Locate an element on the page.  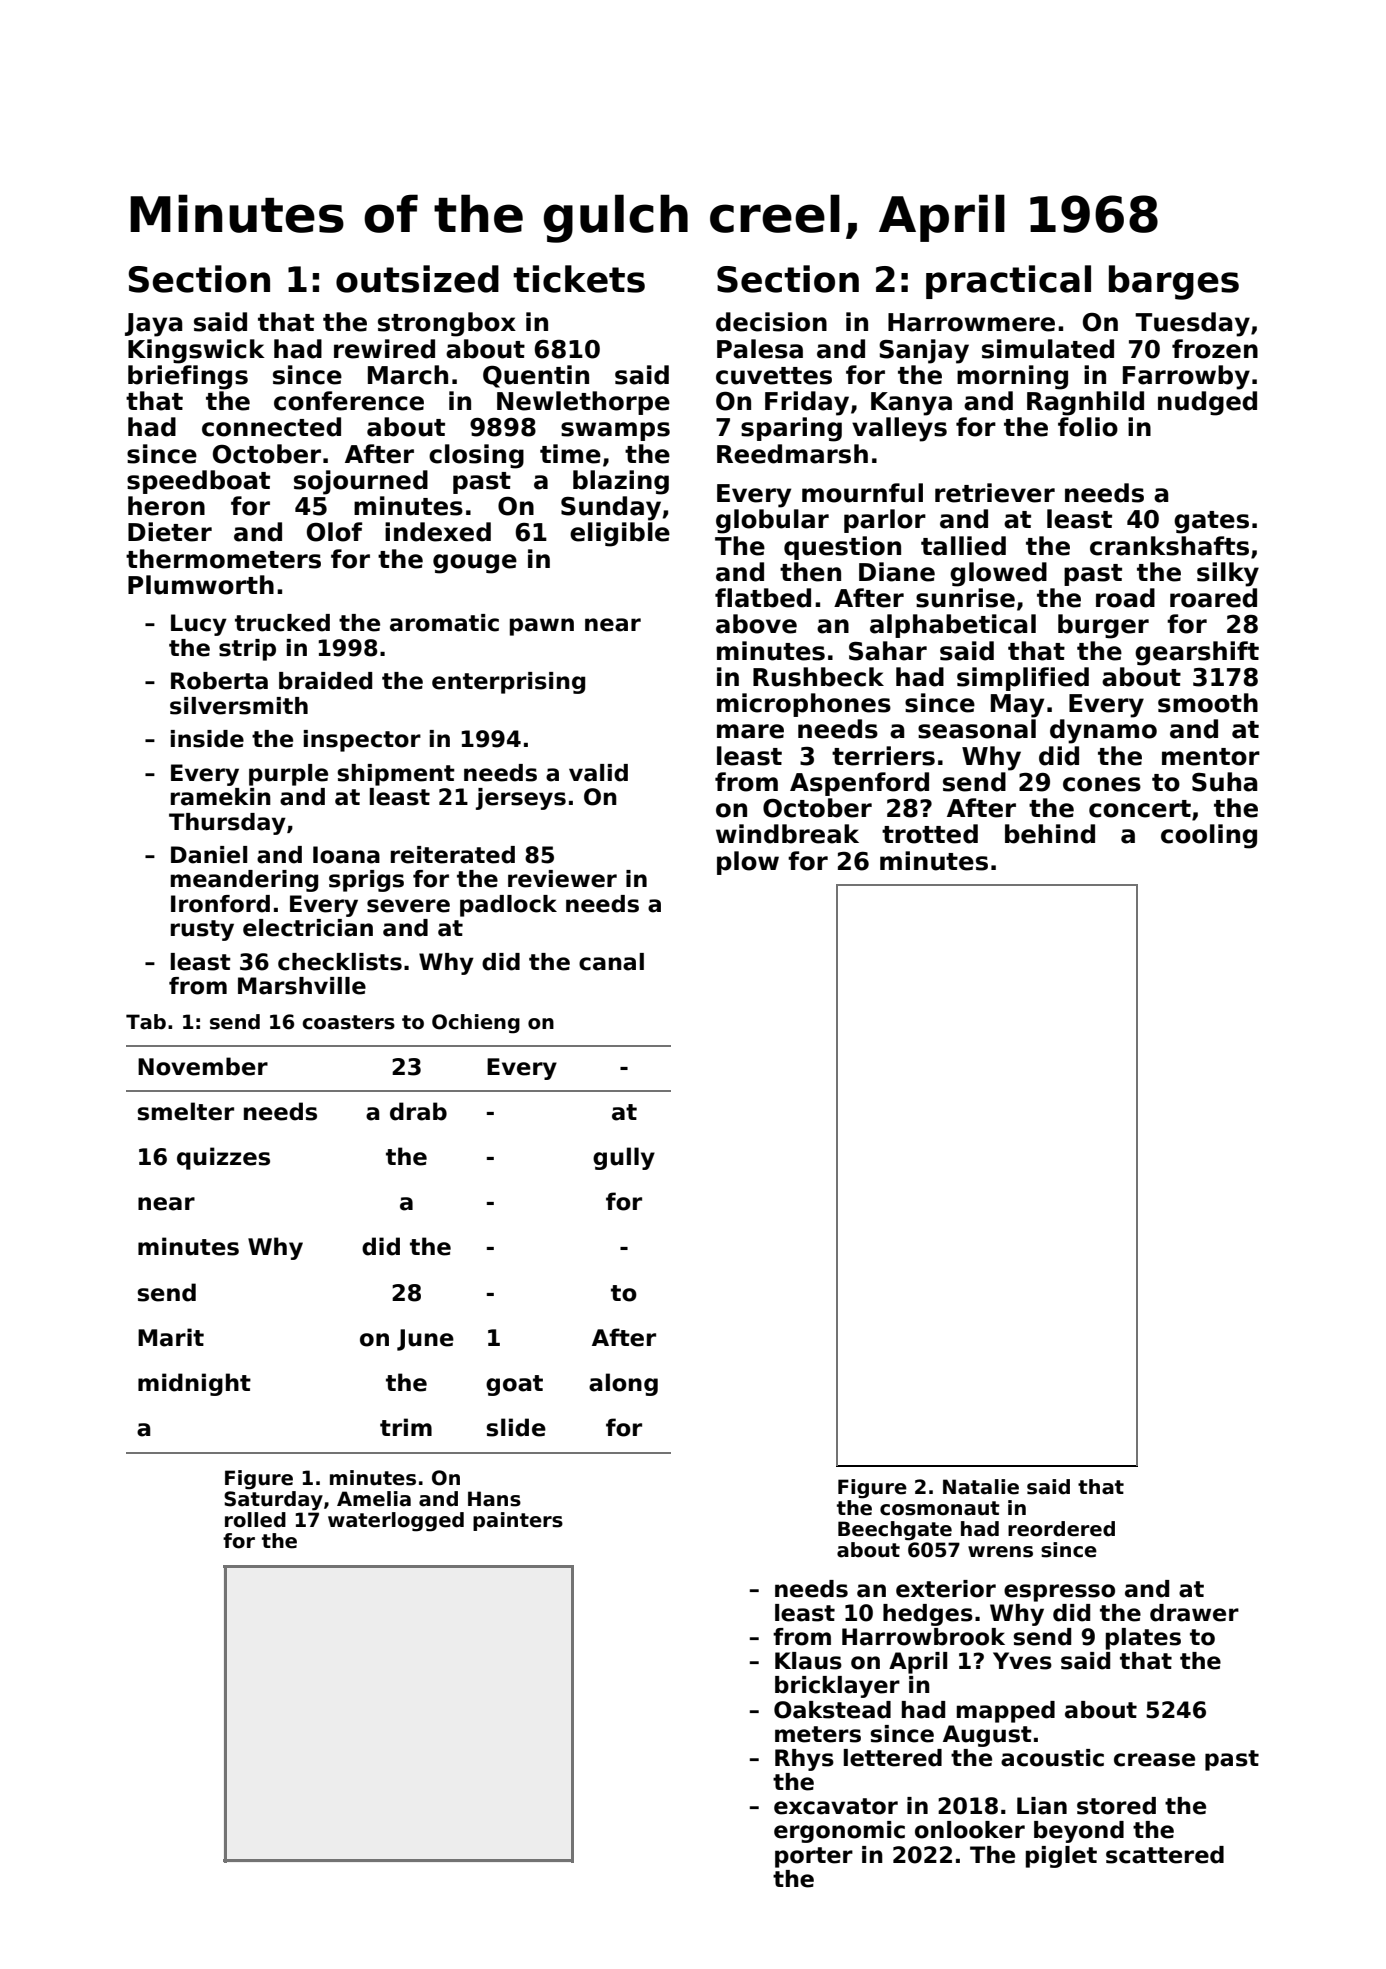
November is located at coordinates (203, 1066).
